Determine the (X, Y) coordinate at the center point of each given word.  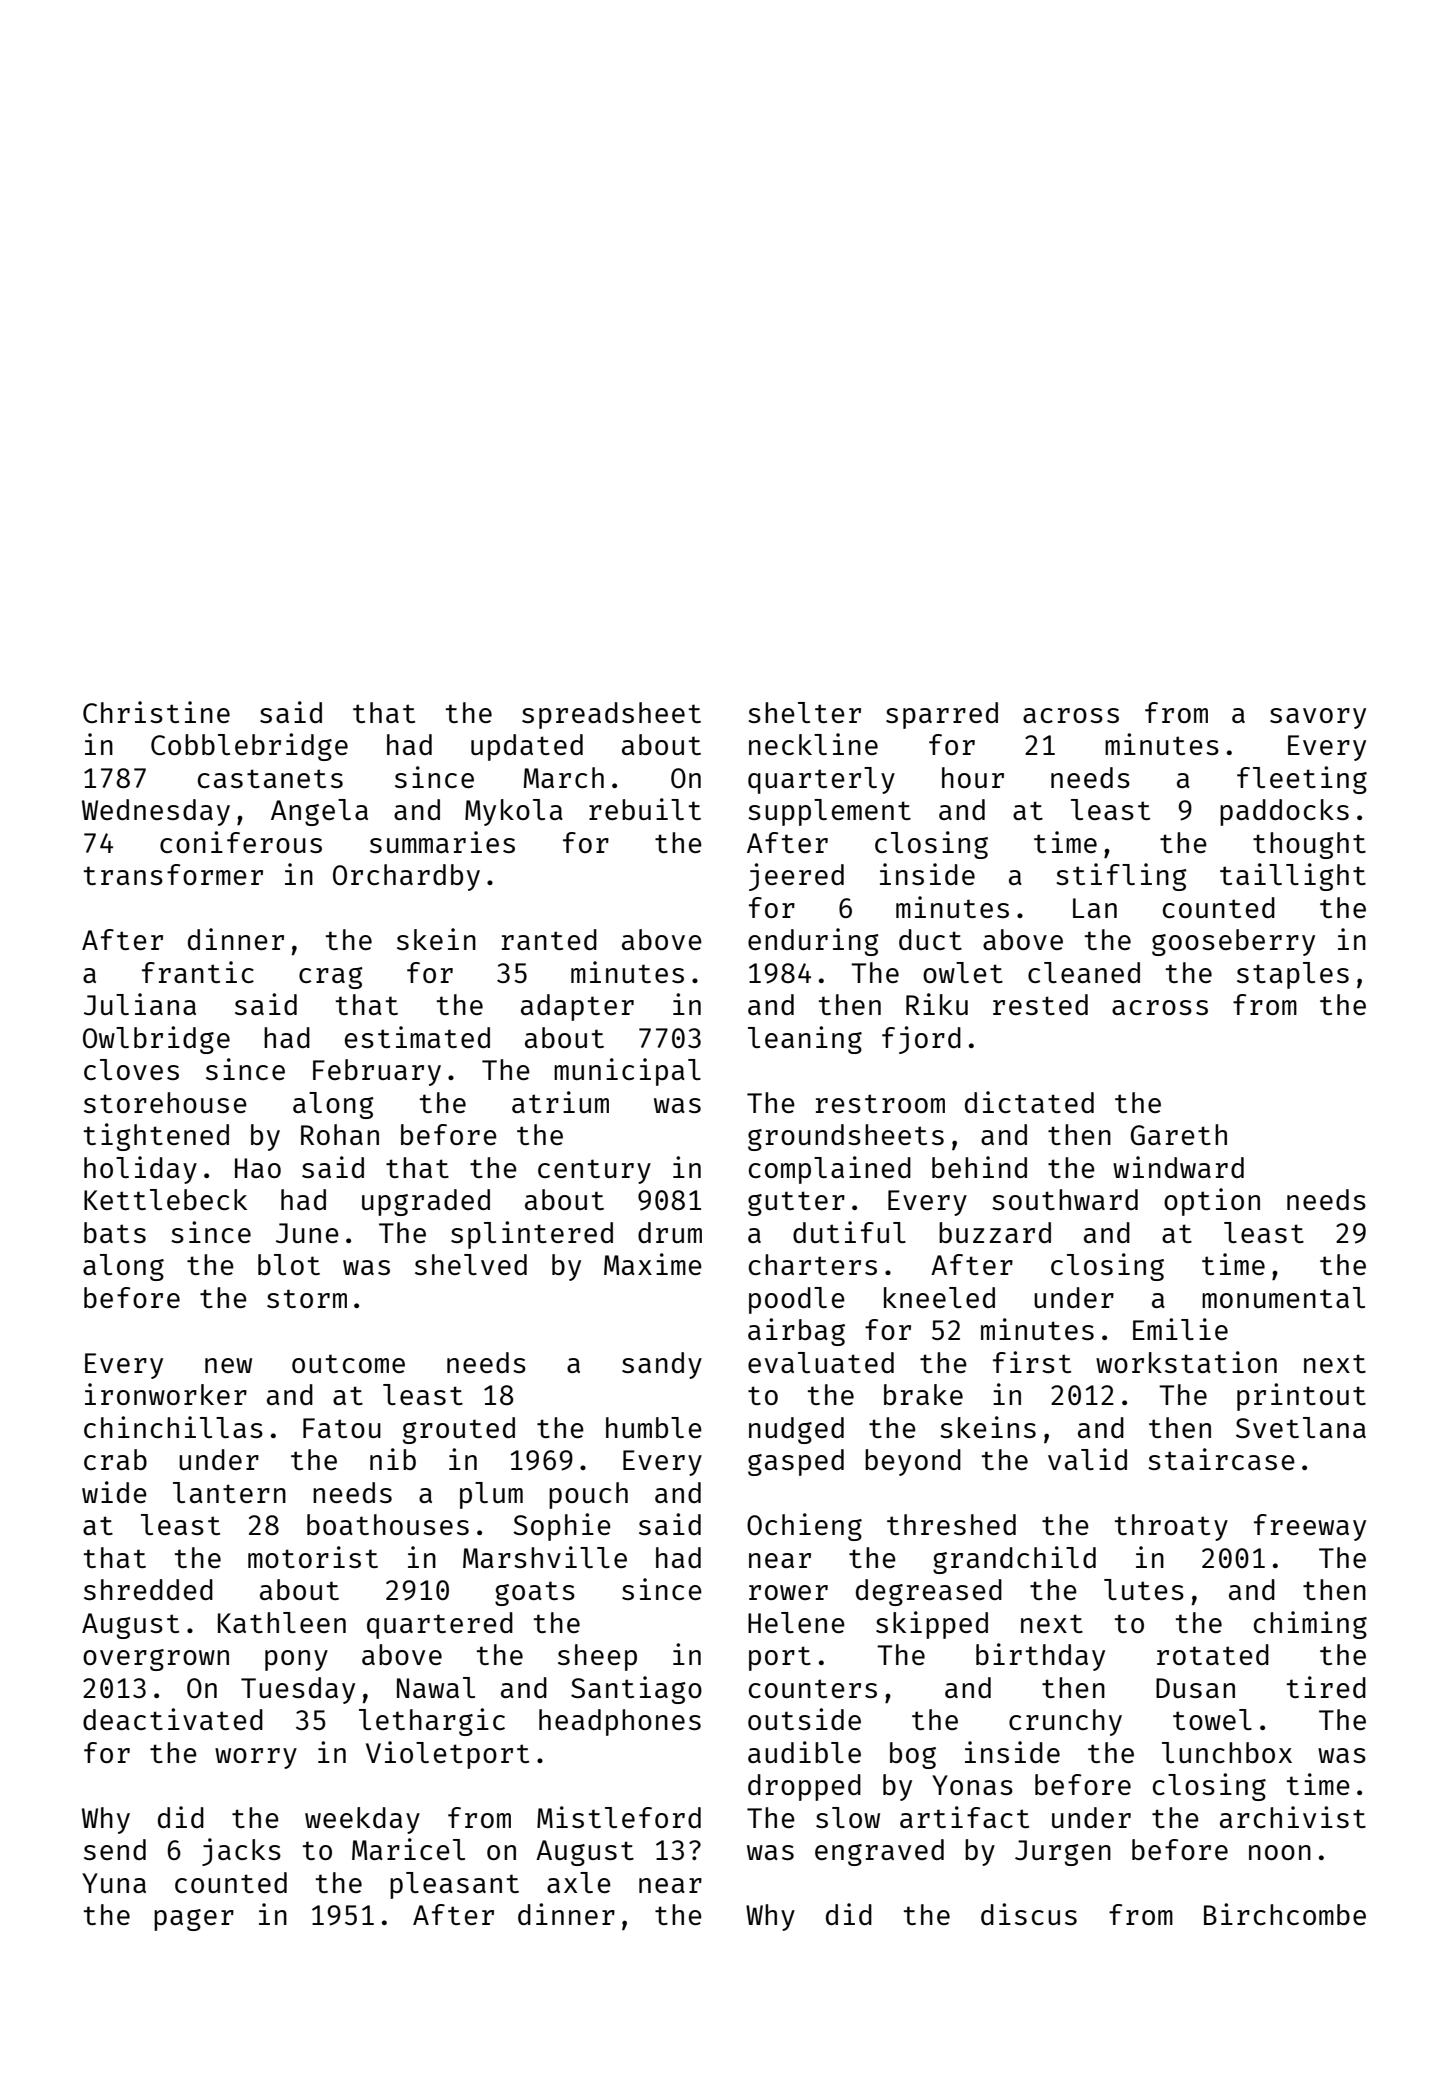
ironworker (166, 1394)
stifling (1121, 877)
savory (1318, 718)
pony (296, 1660)
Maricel (408, 1849)
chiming (1310, 1625)
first (1032, 1362)
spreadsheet (611, 715)
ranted (549, 939)
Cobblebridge (249, 747)
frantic (198, 972)
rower (788, 1592)
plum (491, 1495)
